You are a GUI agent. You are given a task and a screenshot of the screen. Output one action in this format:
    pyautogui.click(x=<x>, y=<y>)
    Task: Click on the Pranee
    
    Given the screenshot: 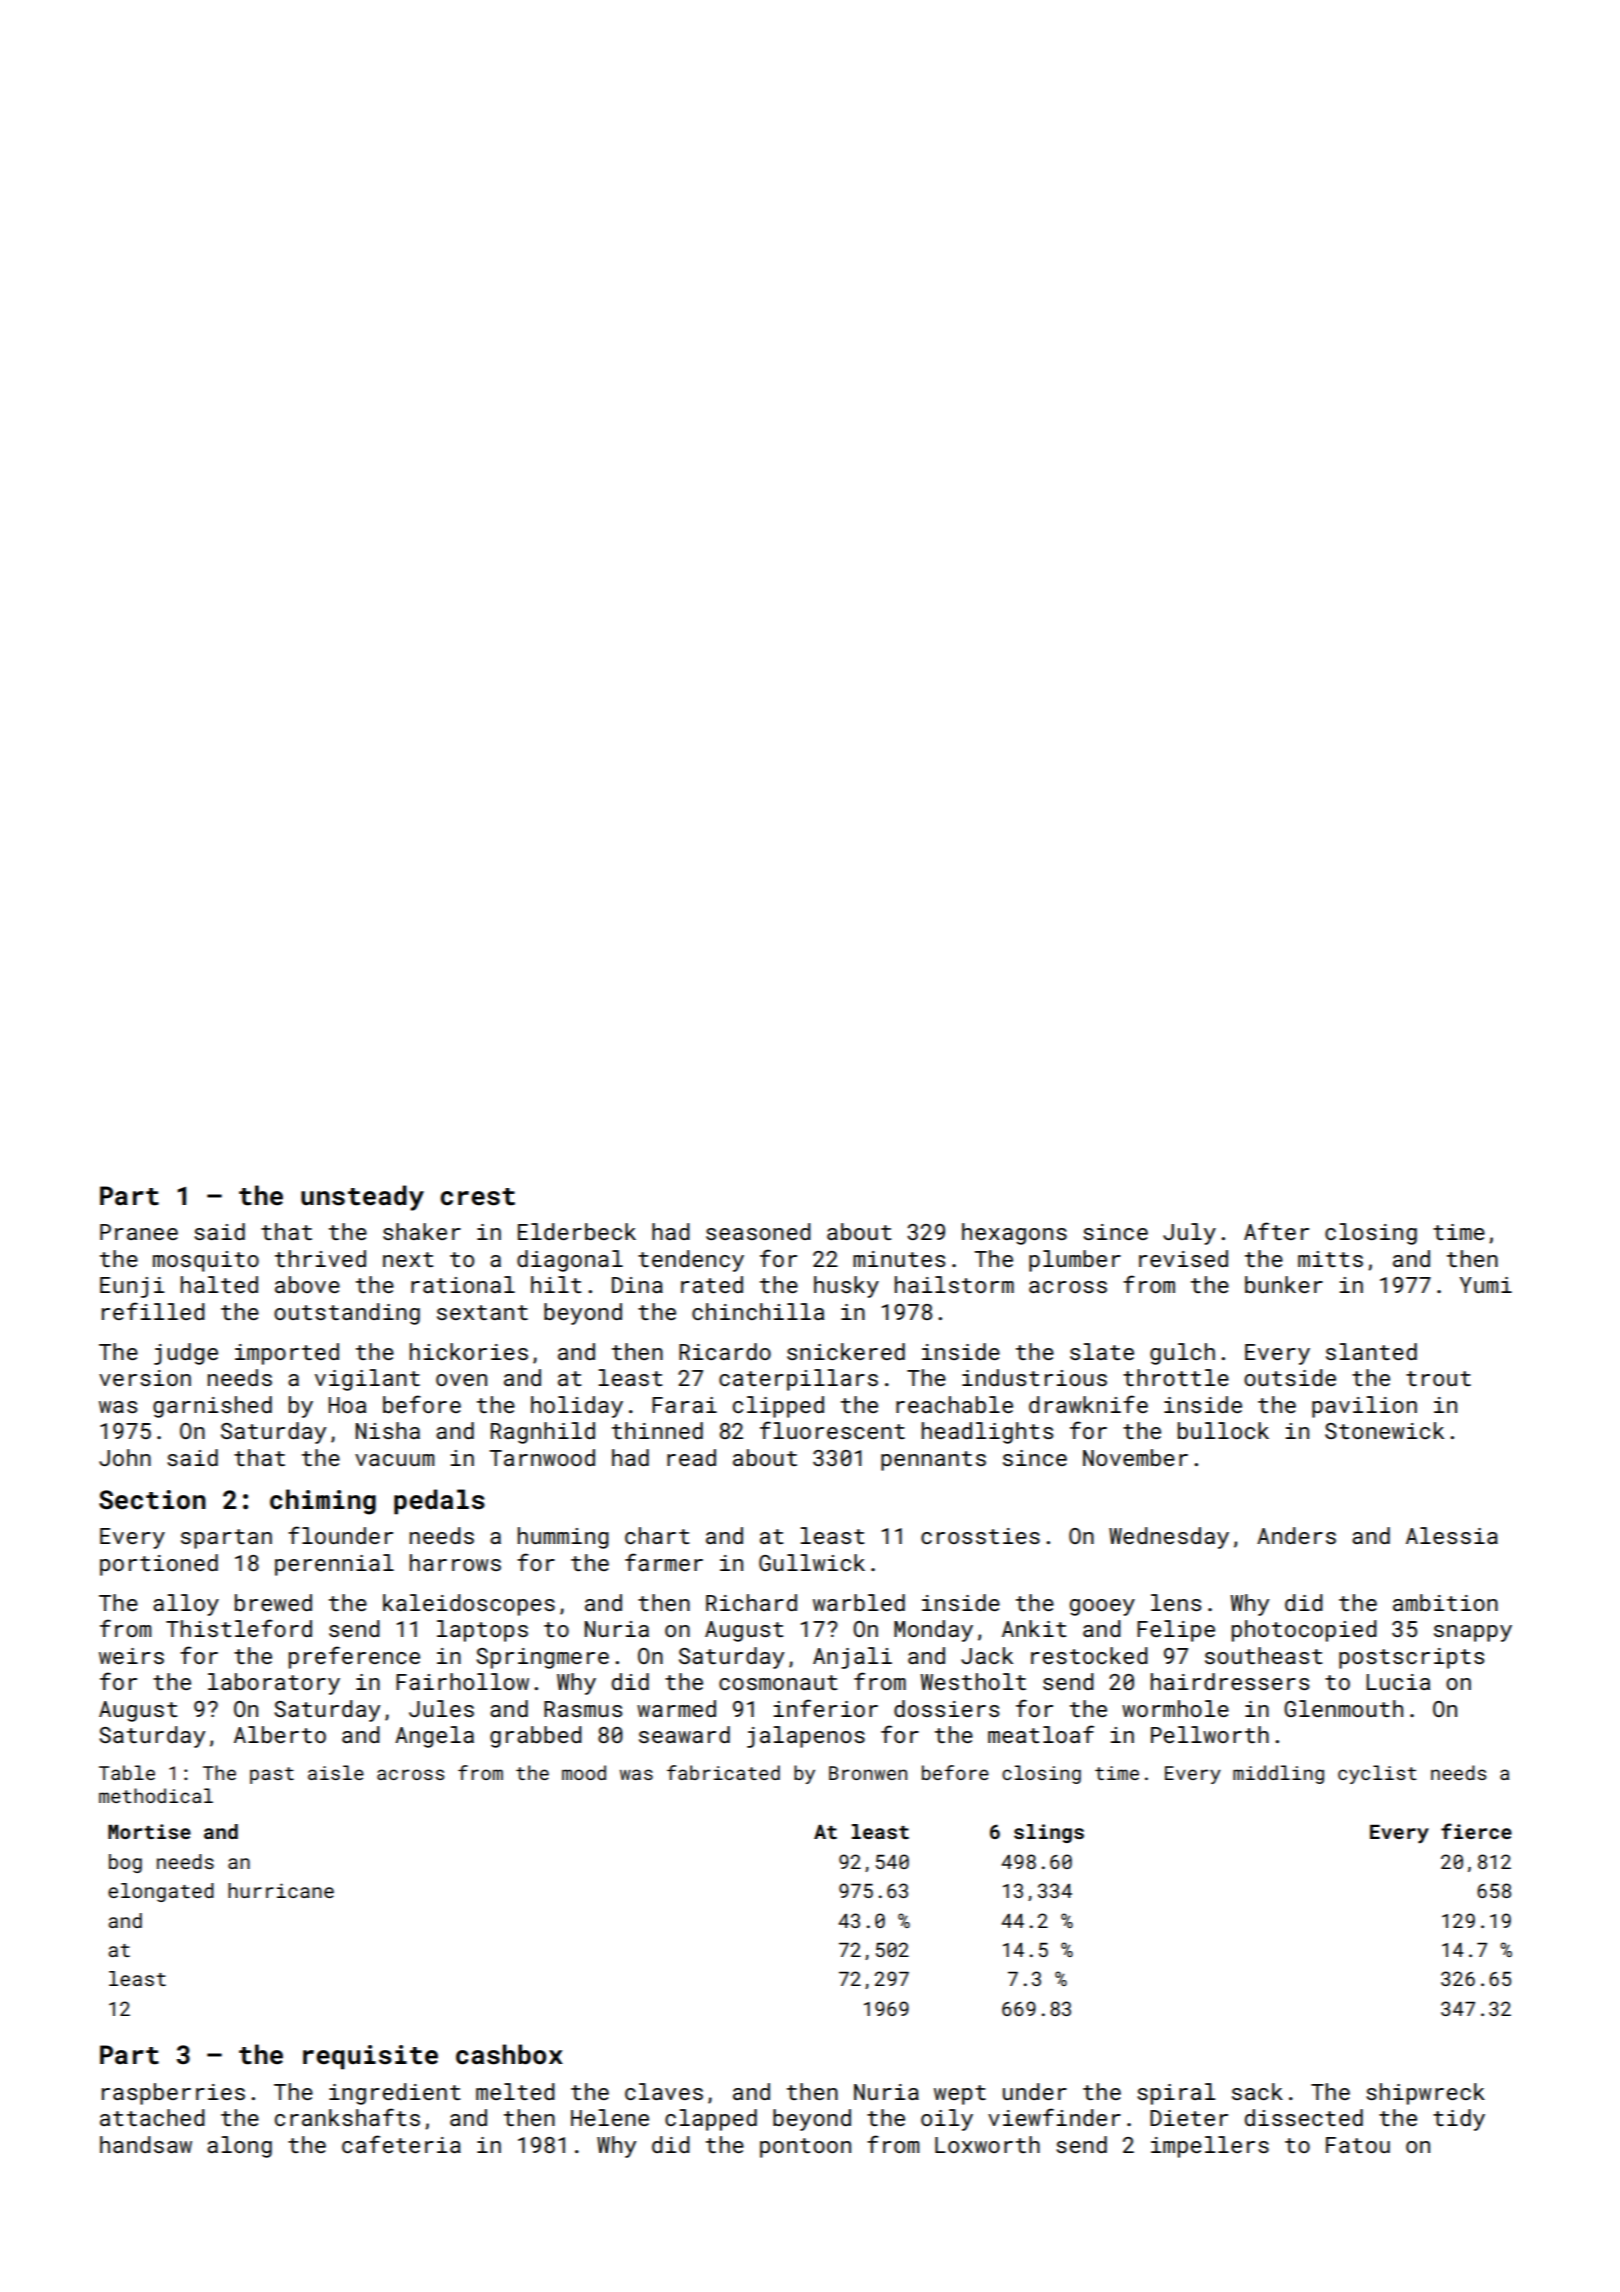 What is the action you would take?
    pyautogui.click(x=139, y=1232)
